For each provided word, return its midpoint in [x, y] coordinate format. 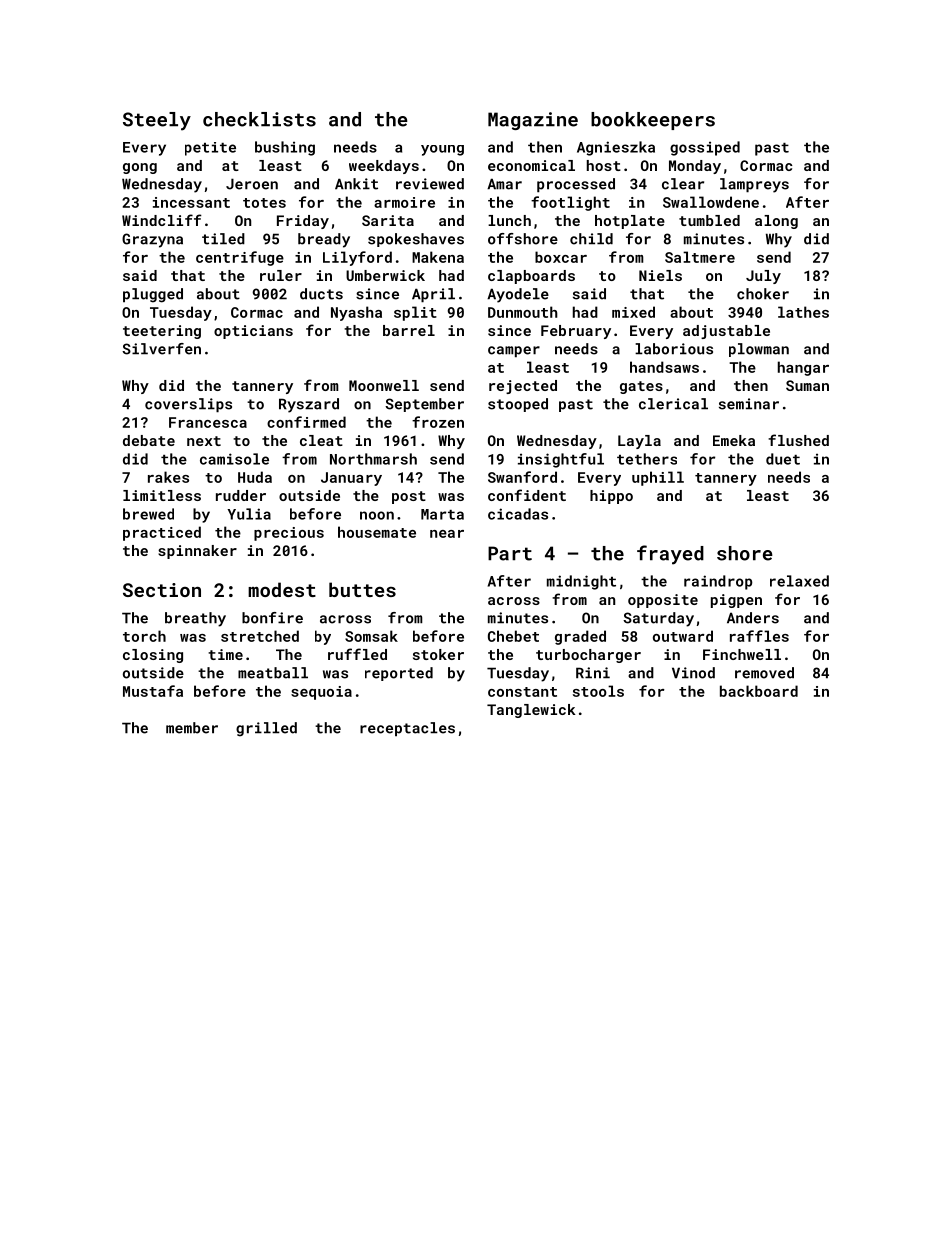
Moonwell [384, 385]
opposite [663, 601]
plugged [153, 295]
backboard [759, 691]
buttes [362, 589]
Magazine [533, 121]
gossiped [705, 148]
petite [210, 149]
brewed [148, 514]
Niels [660, 275]
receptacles [407, 729]
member [192, 728]
